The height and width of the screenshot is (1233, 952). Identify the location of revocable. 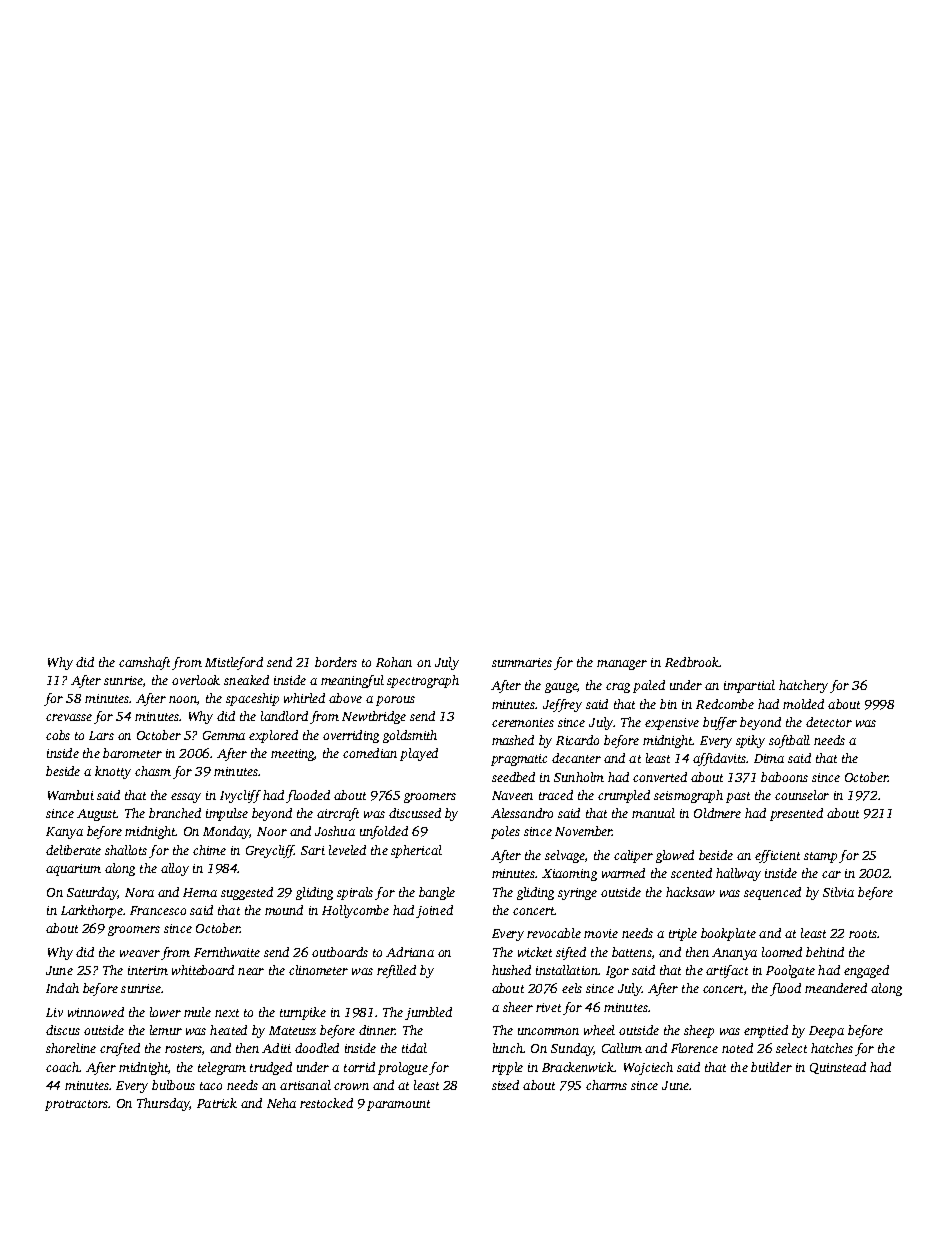
(554, 933).
